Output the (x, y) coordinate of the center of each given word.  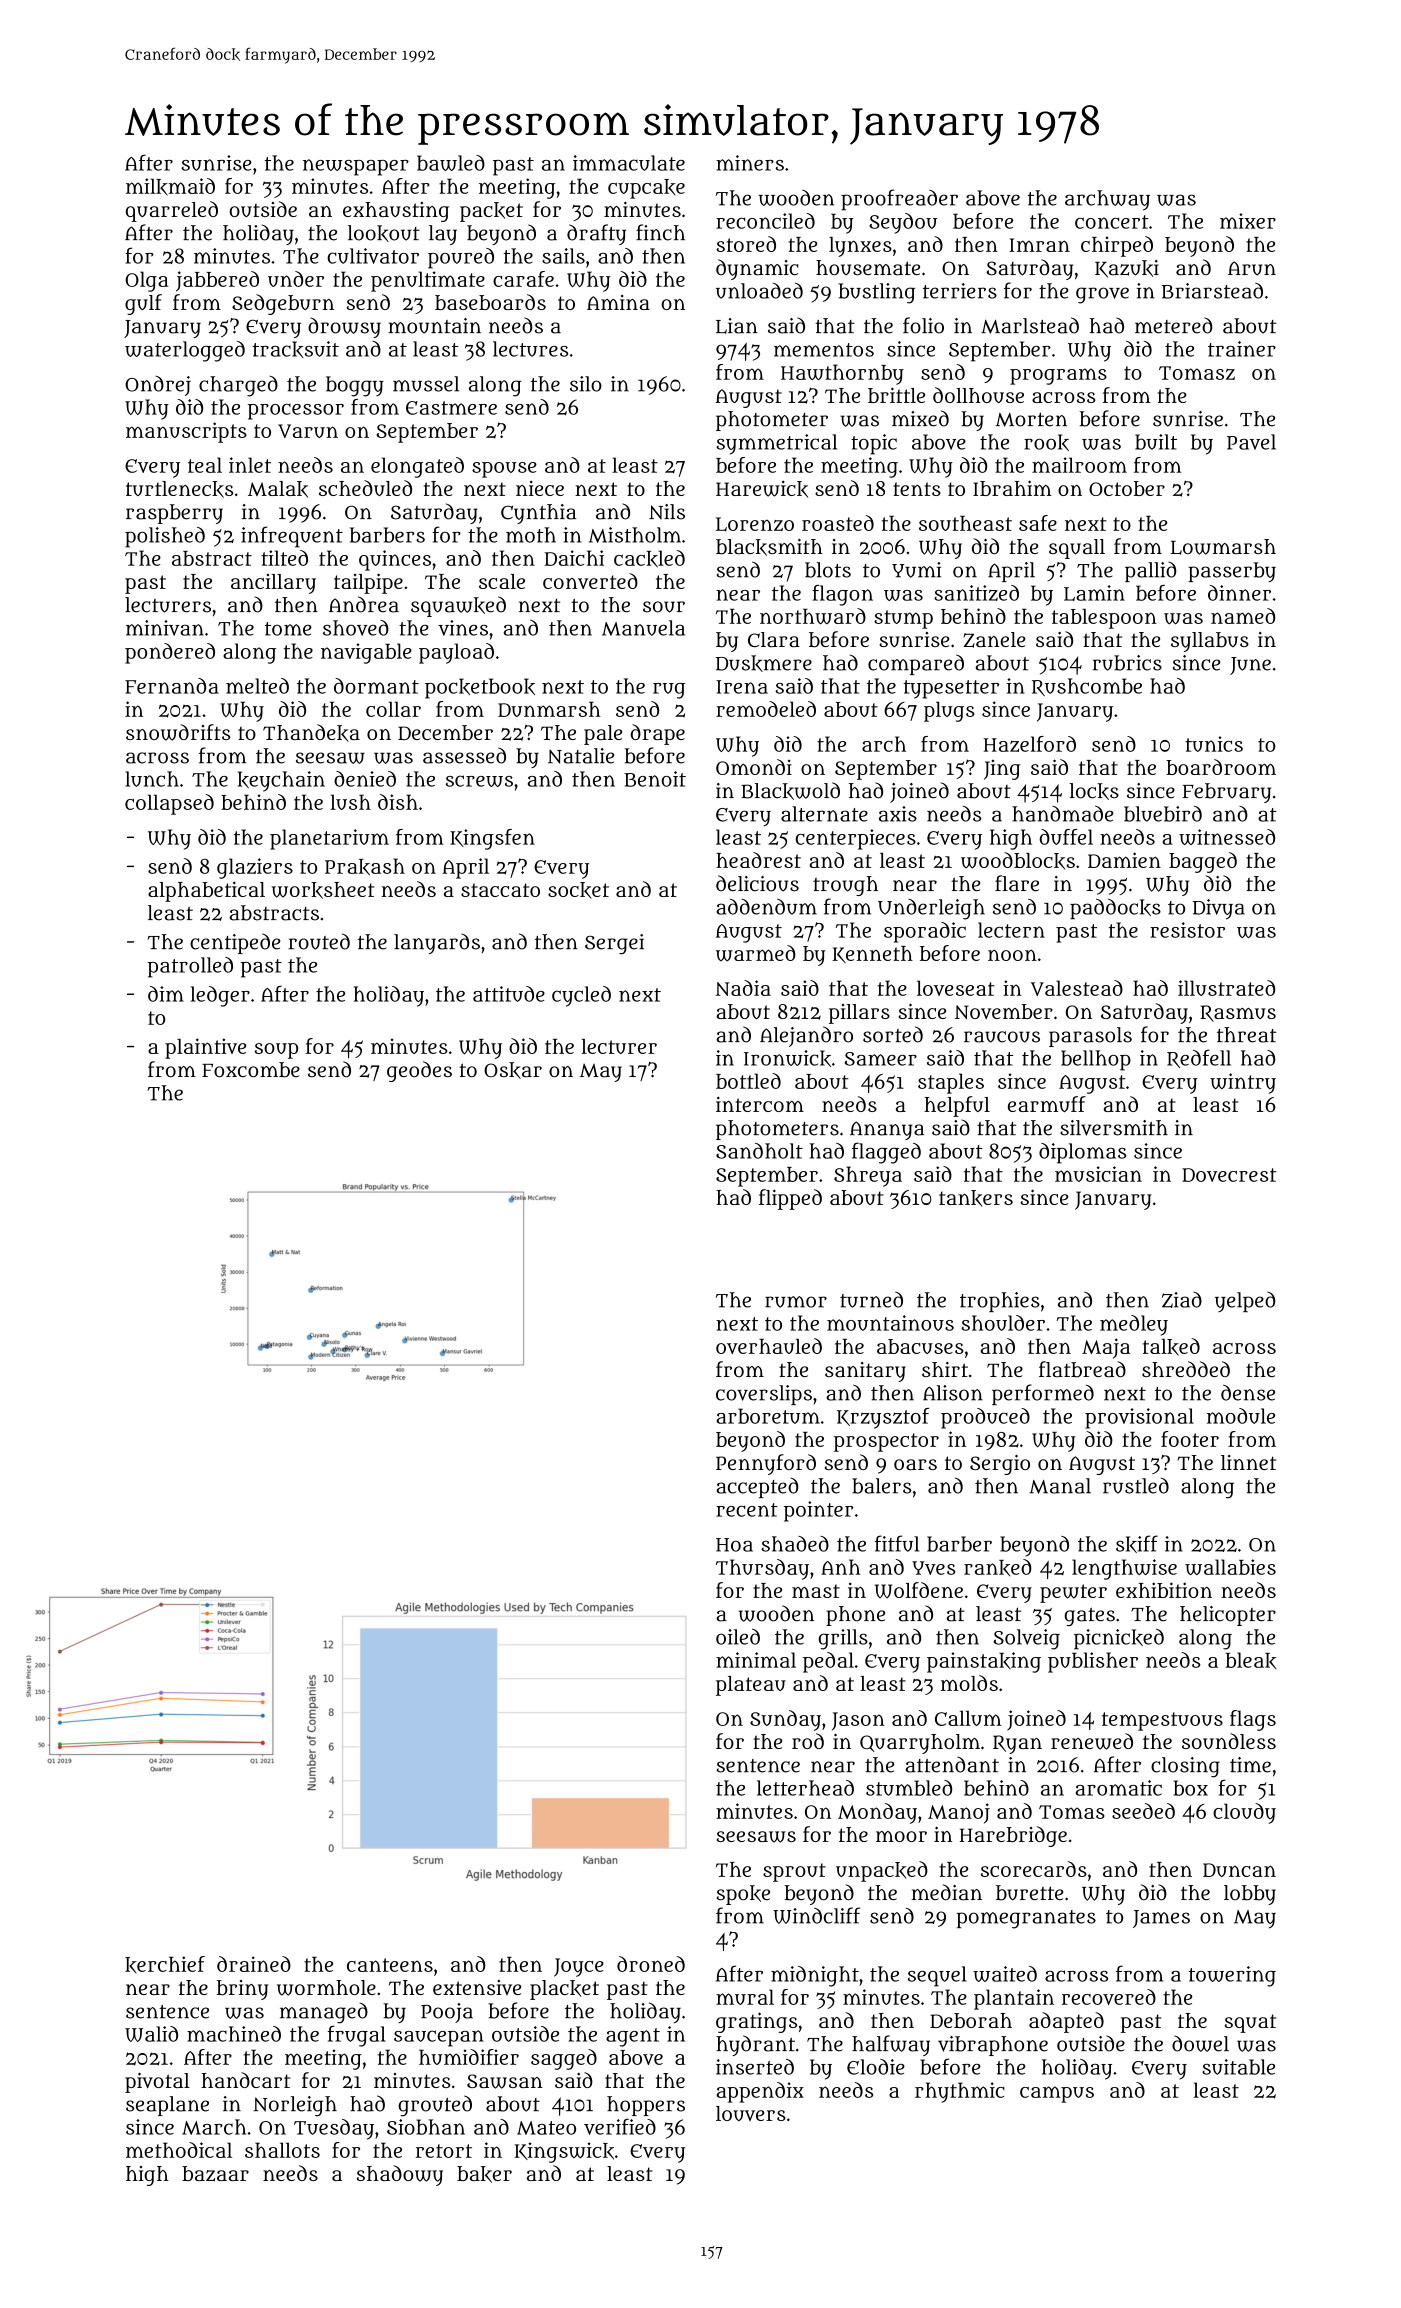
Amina (618, 302)
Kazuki (1127, 269)
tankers (976, 1198)
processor (296, 412)
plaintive (205, 1048)
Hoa (734, 1545)
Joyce (579, 1967)
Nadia (743, 988)
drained (254, 1964)
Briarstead (1212, 291)
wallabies (1230, 1567)
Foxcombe (251, 1070)
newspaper (356, 167)
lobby (1250, 1895)
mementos (824, 350)
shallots (282, 2150)
